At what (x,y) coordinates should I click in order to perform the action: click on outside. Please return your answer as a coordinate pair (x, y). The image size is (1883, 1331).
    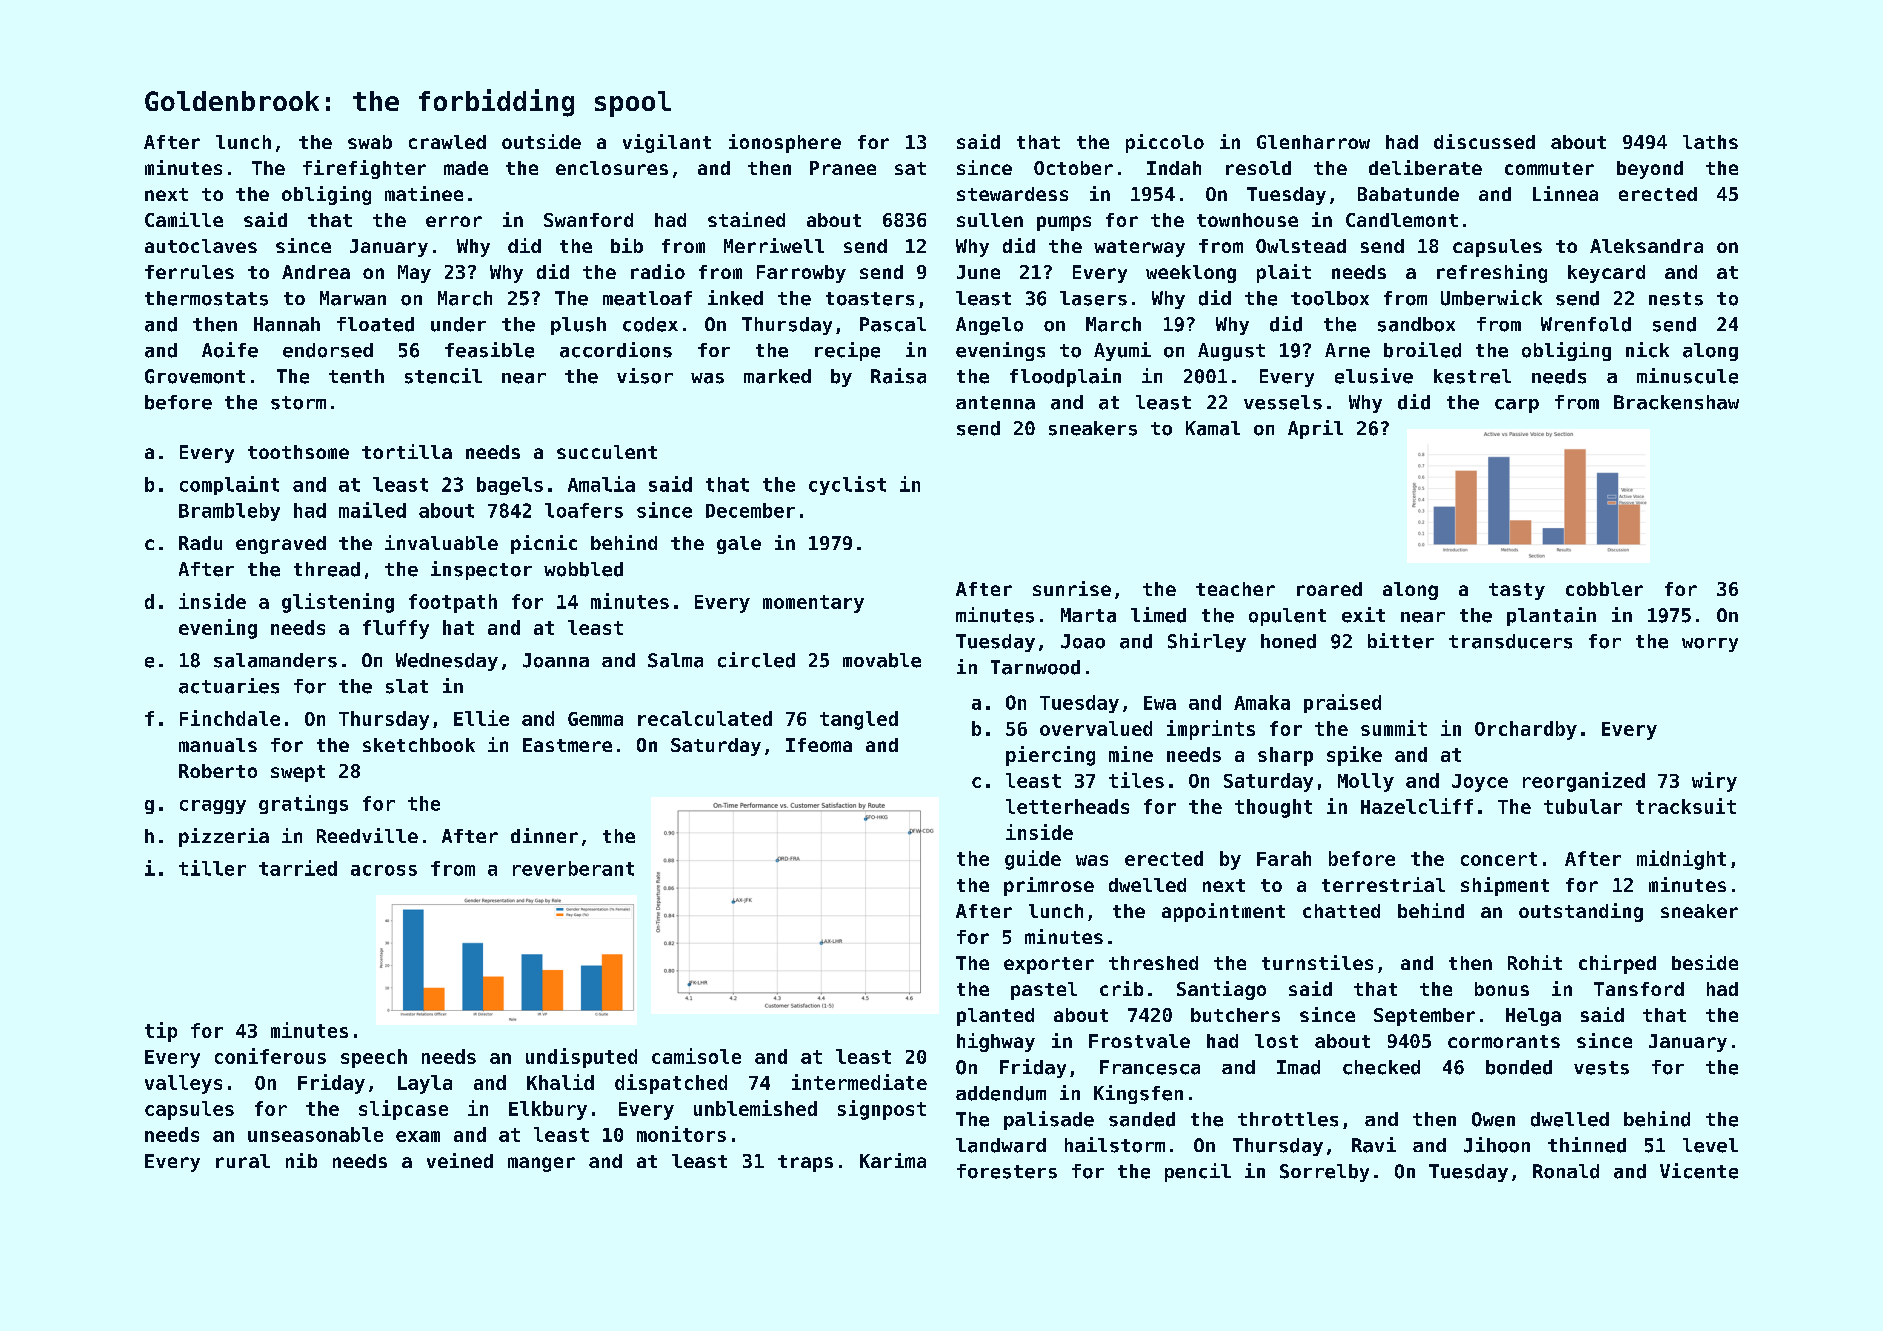
    Looking at the image, I should click on (541, 141).
